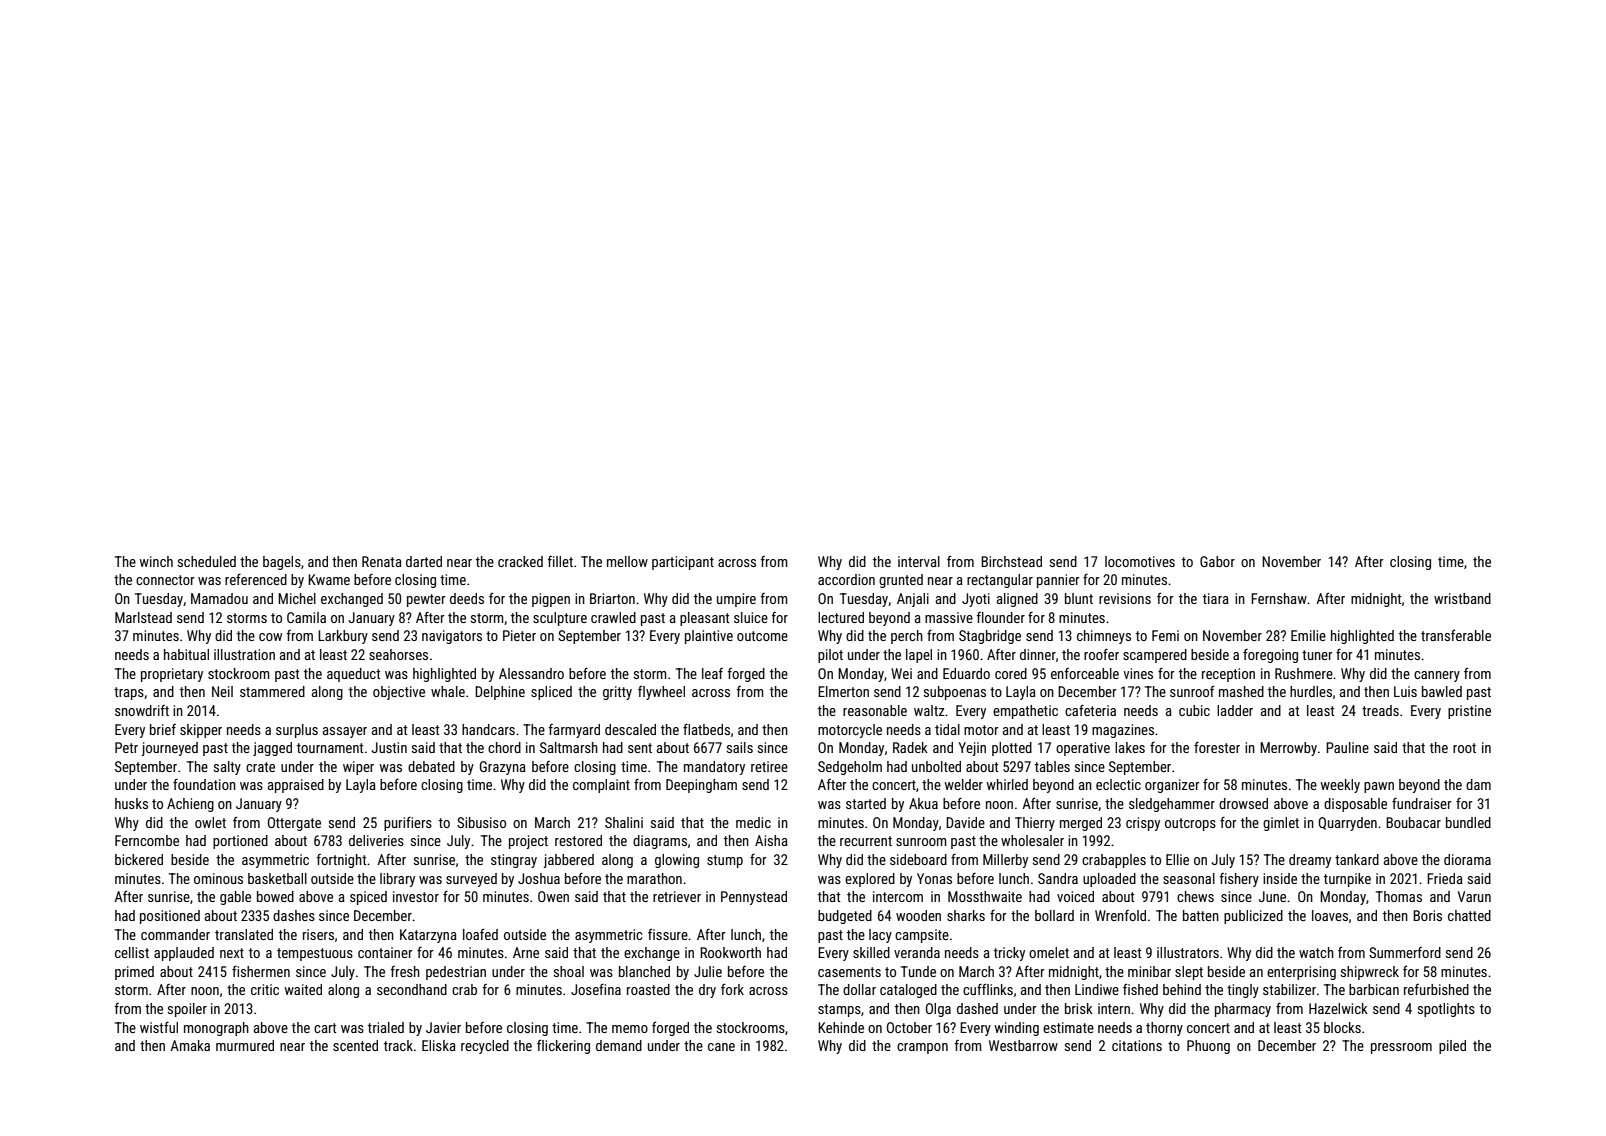 The width and height of the screenshot is (1606, 1136). What do you see at coordinates (159, 1027) in the screenshot?
I see `wistful` at bounding box center [159, 1027].
